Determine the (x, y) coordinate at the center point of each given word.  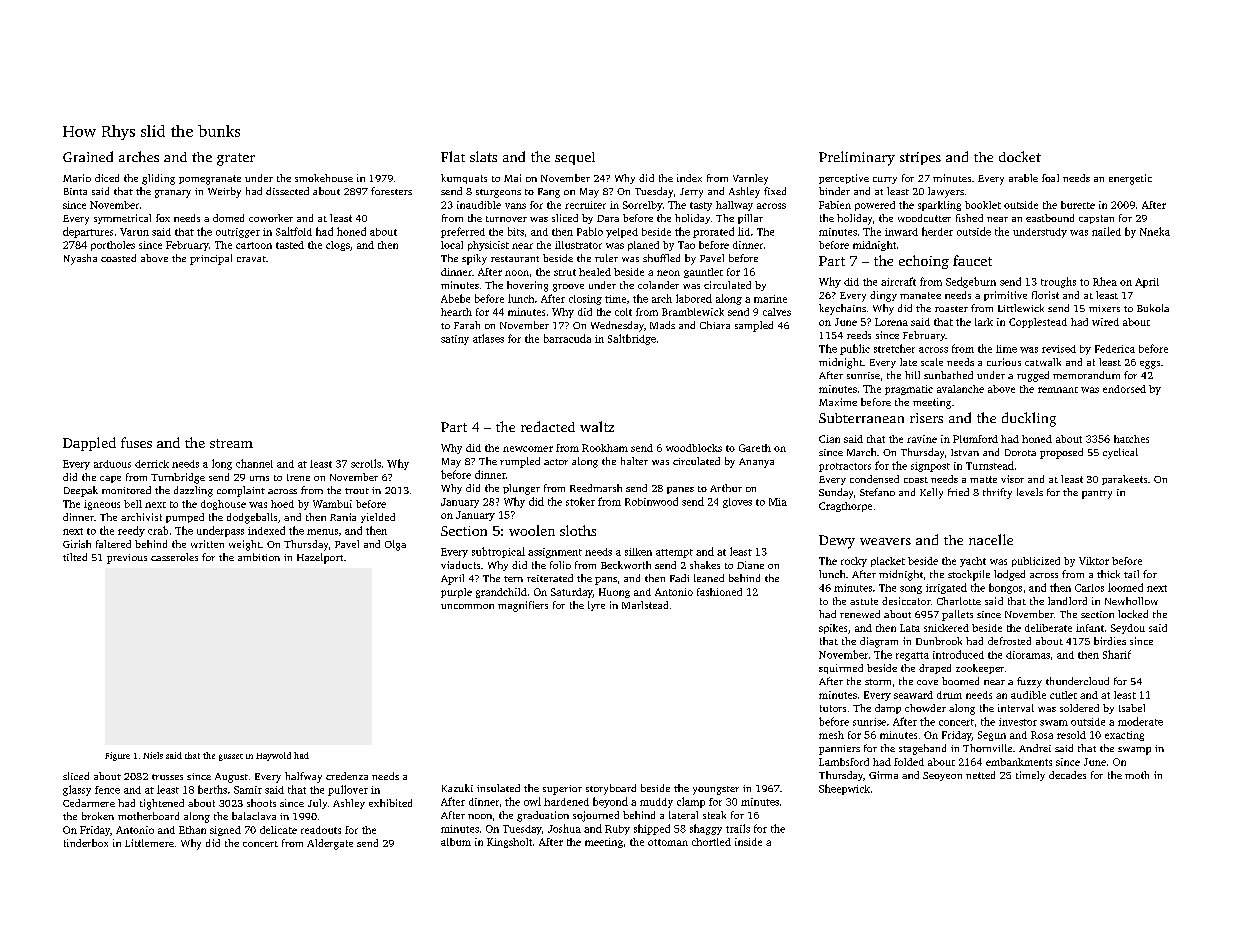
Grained (88, 156)
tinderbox (86, 843)
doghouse (223, 505)
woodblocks (694, 448)
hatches (1131, 439)
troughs (1058, 282)
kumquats (464, 179)
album (456, 842)
